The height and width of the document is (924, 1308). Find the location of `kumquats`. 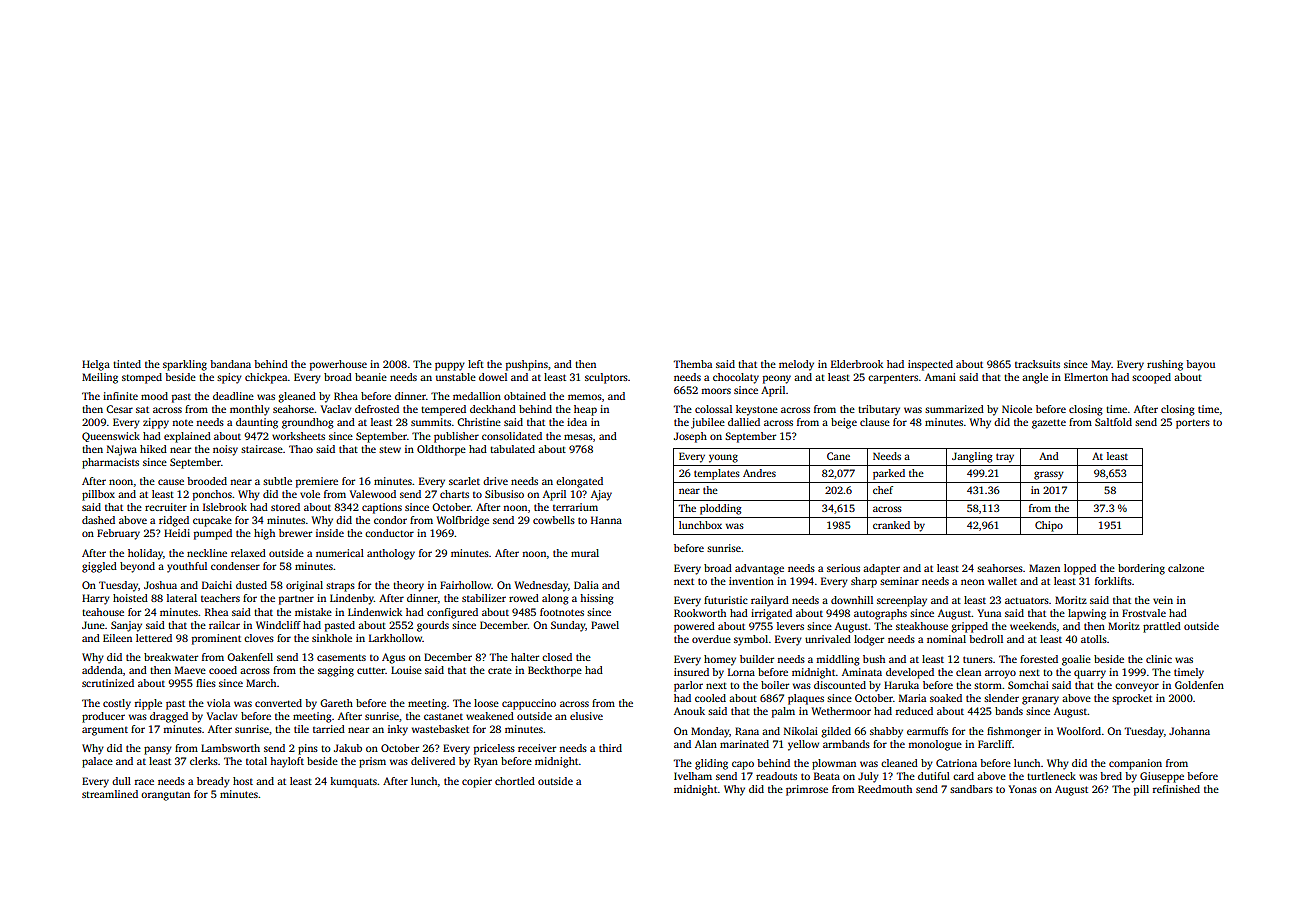

kumquats is located at coordinates (353, 782).
